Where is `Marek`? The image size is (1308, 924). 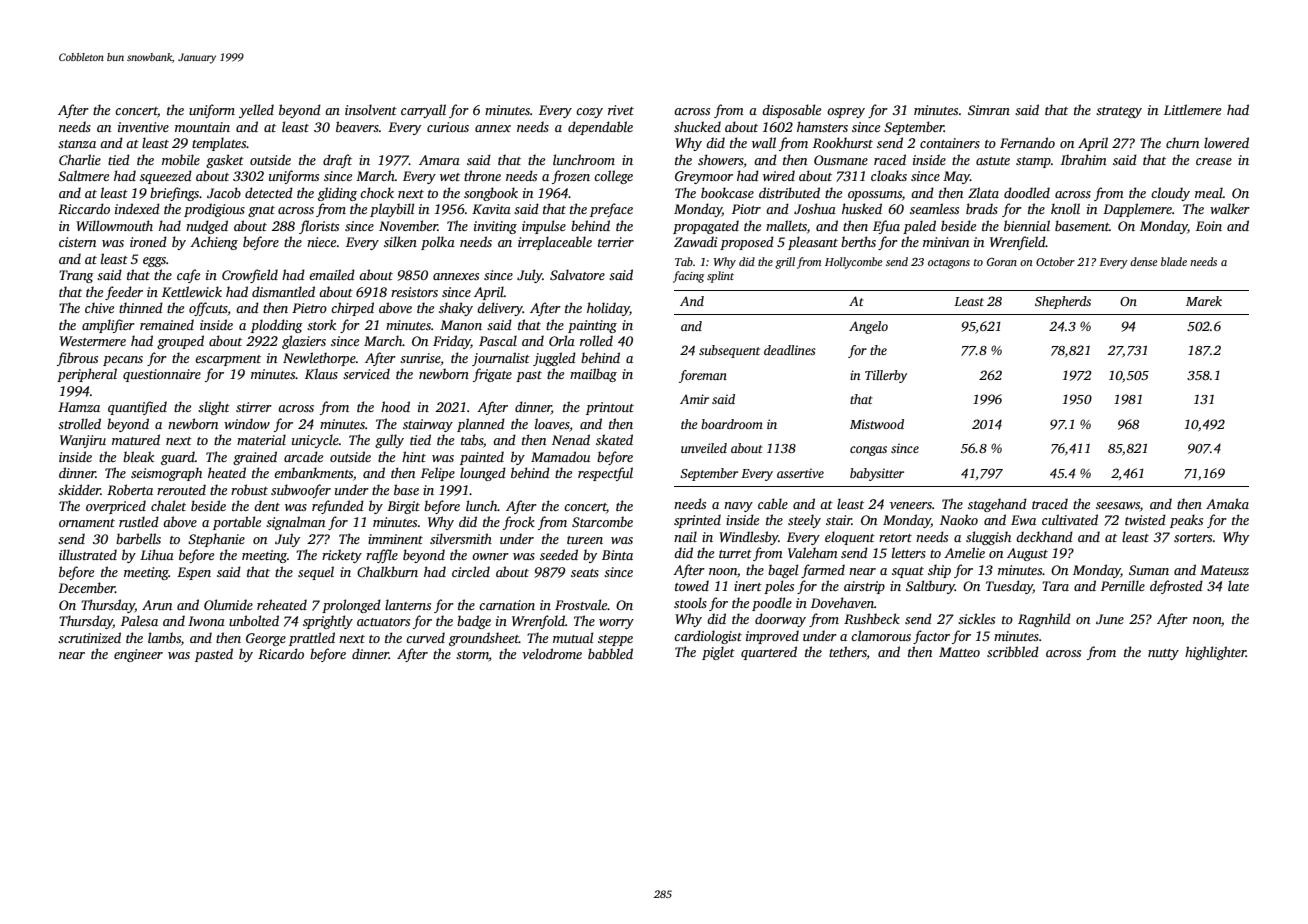
Marek is located at coordinates (1204, 301).
